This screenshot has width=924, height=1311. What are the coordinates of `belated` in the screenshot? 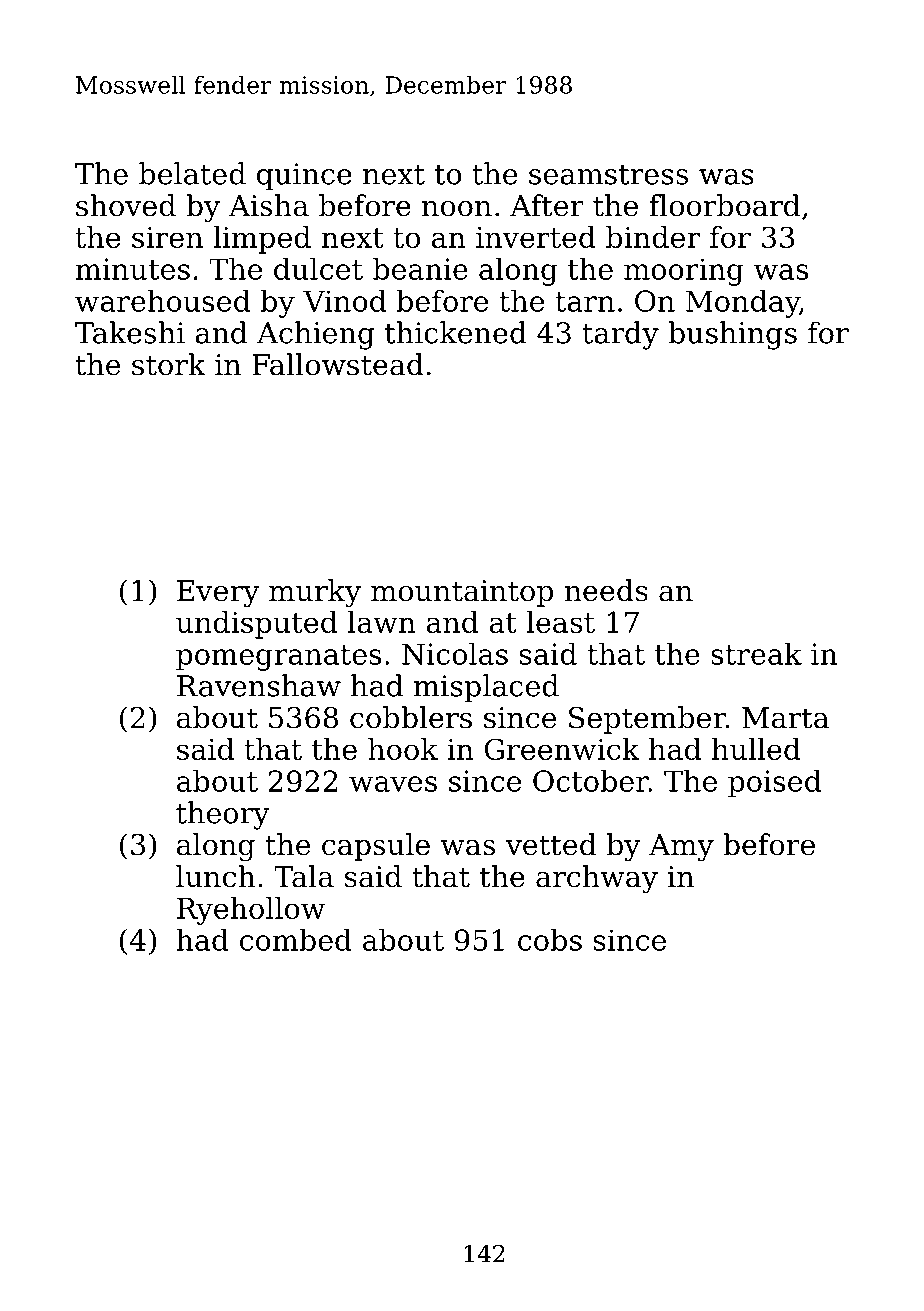 It's located at (192, 173).
